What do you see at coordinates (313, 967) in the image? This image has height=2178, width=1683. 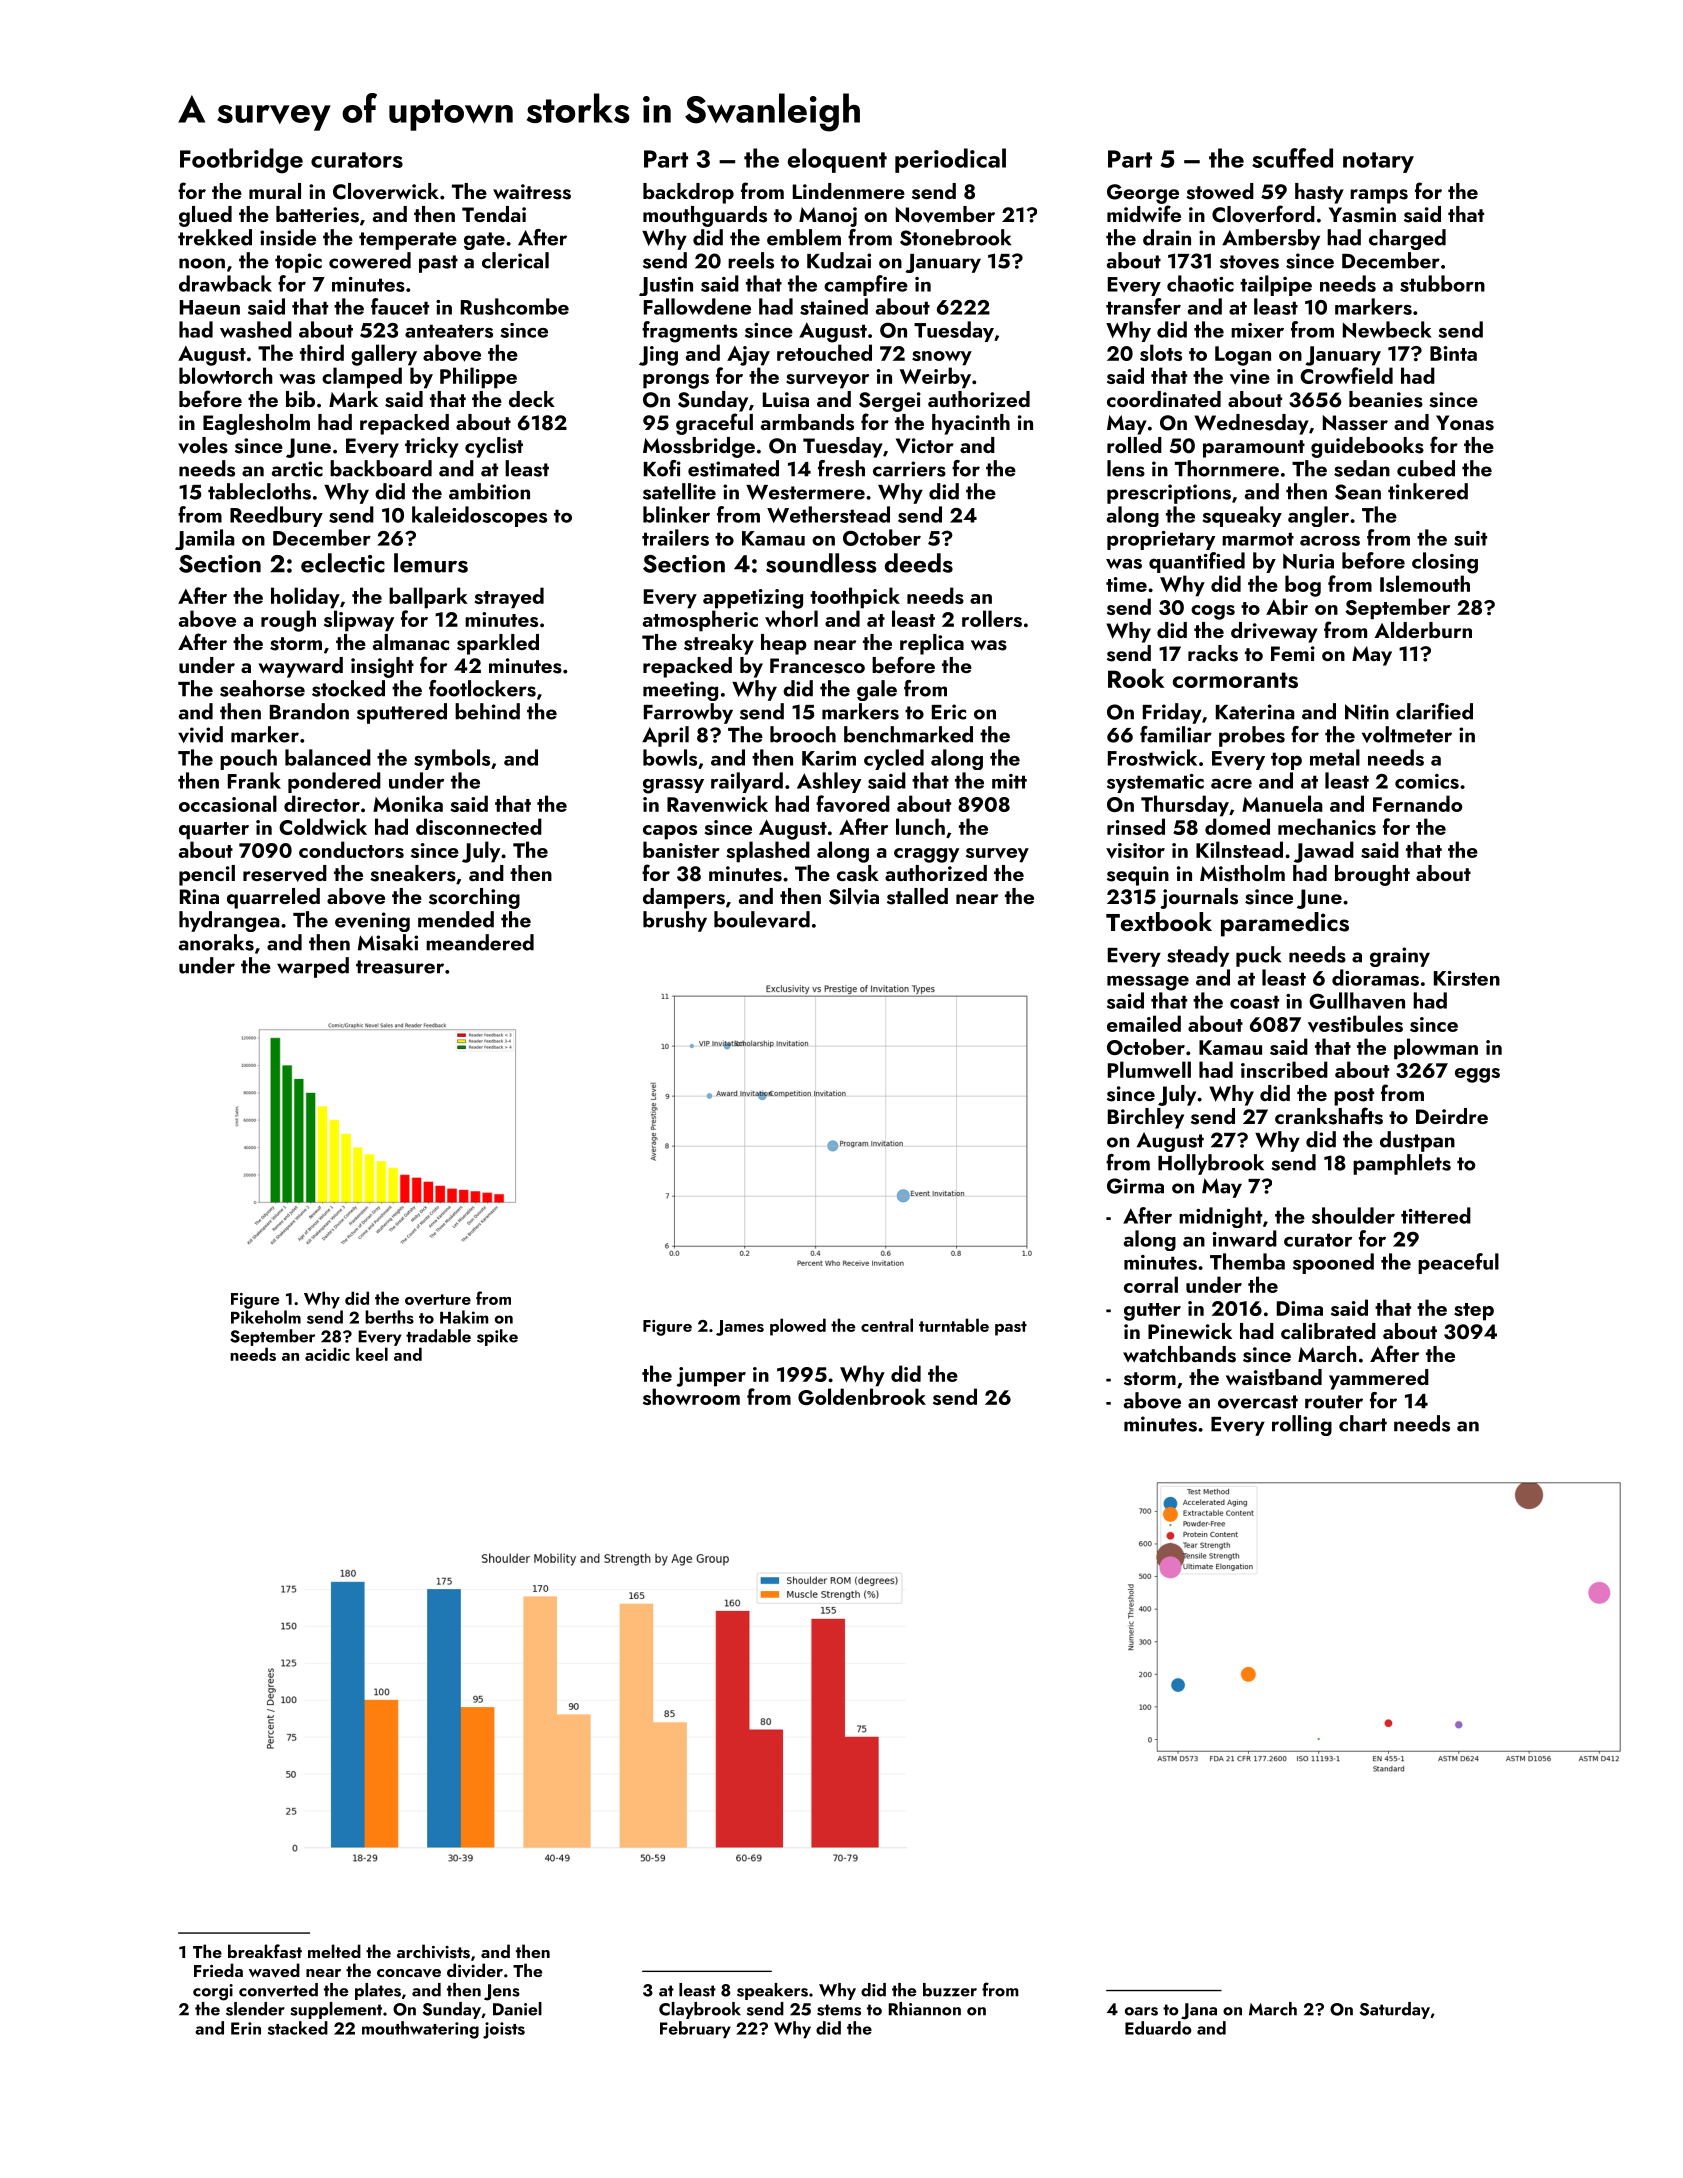 I see `warped` at bounding box center [313, 967].
